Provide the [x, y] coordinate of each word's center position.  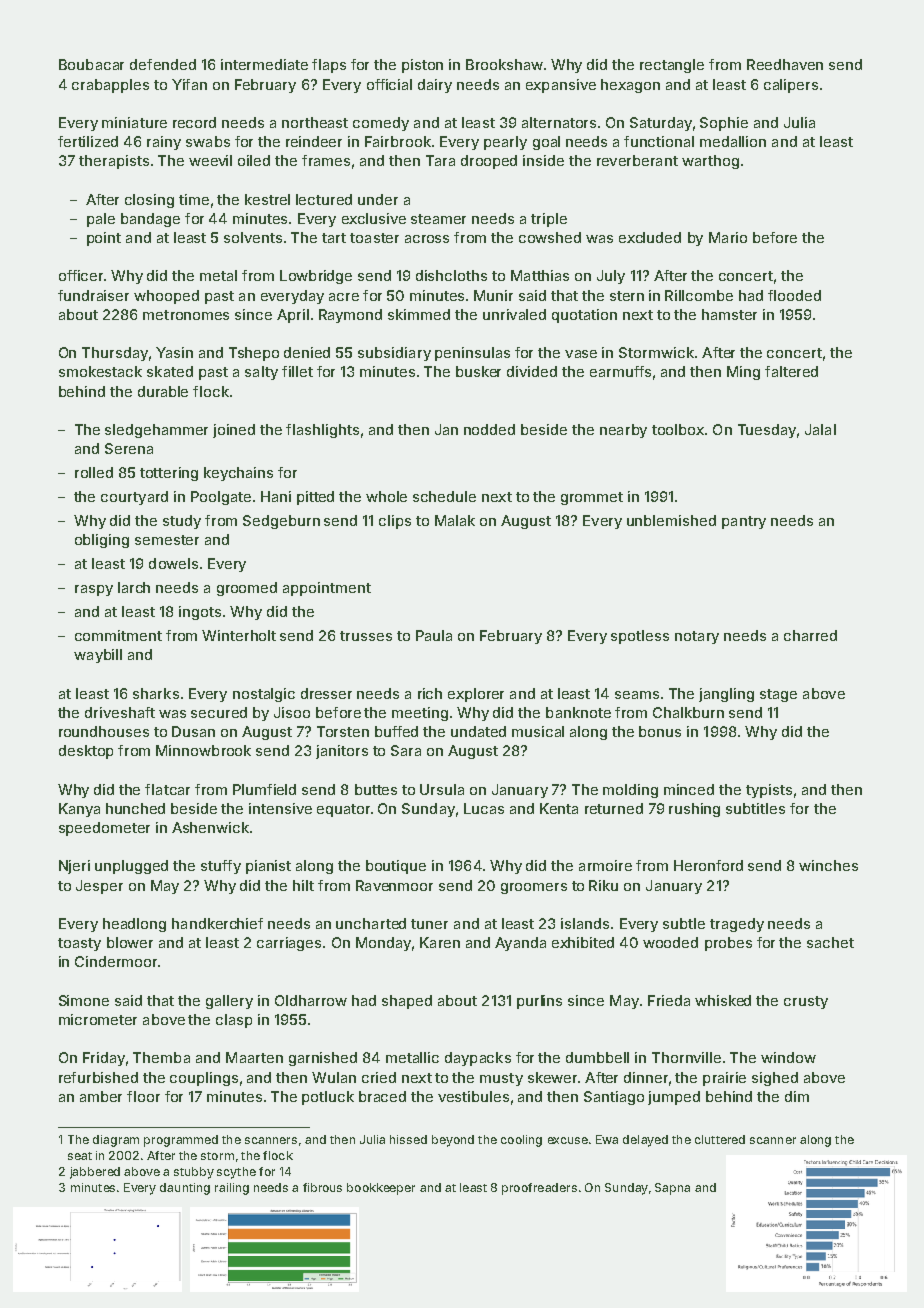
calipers [791, 86]
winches [828, 865]
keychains [238, 474]
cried [379, 1077]
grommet [592, 498]
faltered [791, 371]
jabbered [95, 1173]
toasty [79, 944]
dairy [435, 86]
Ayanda [520, 944]
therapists [114, 162]
